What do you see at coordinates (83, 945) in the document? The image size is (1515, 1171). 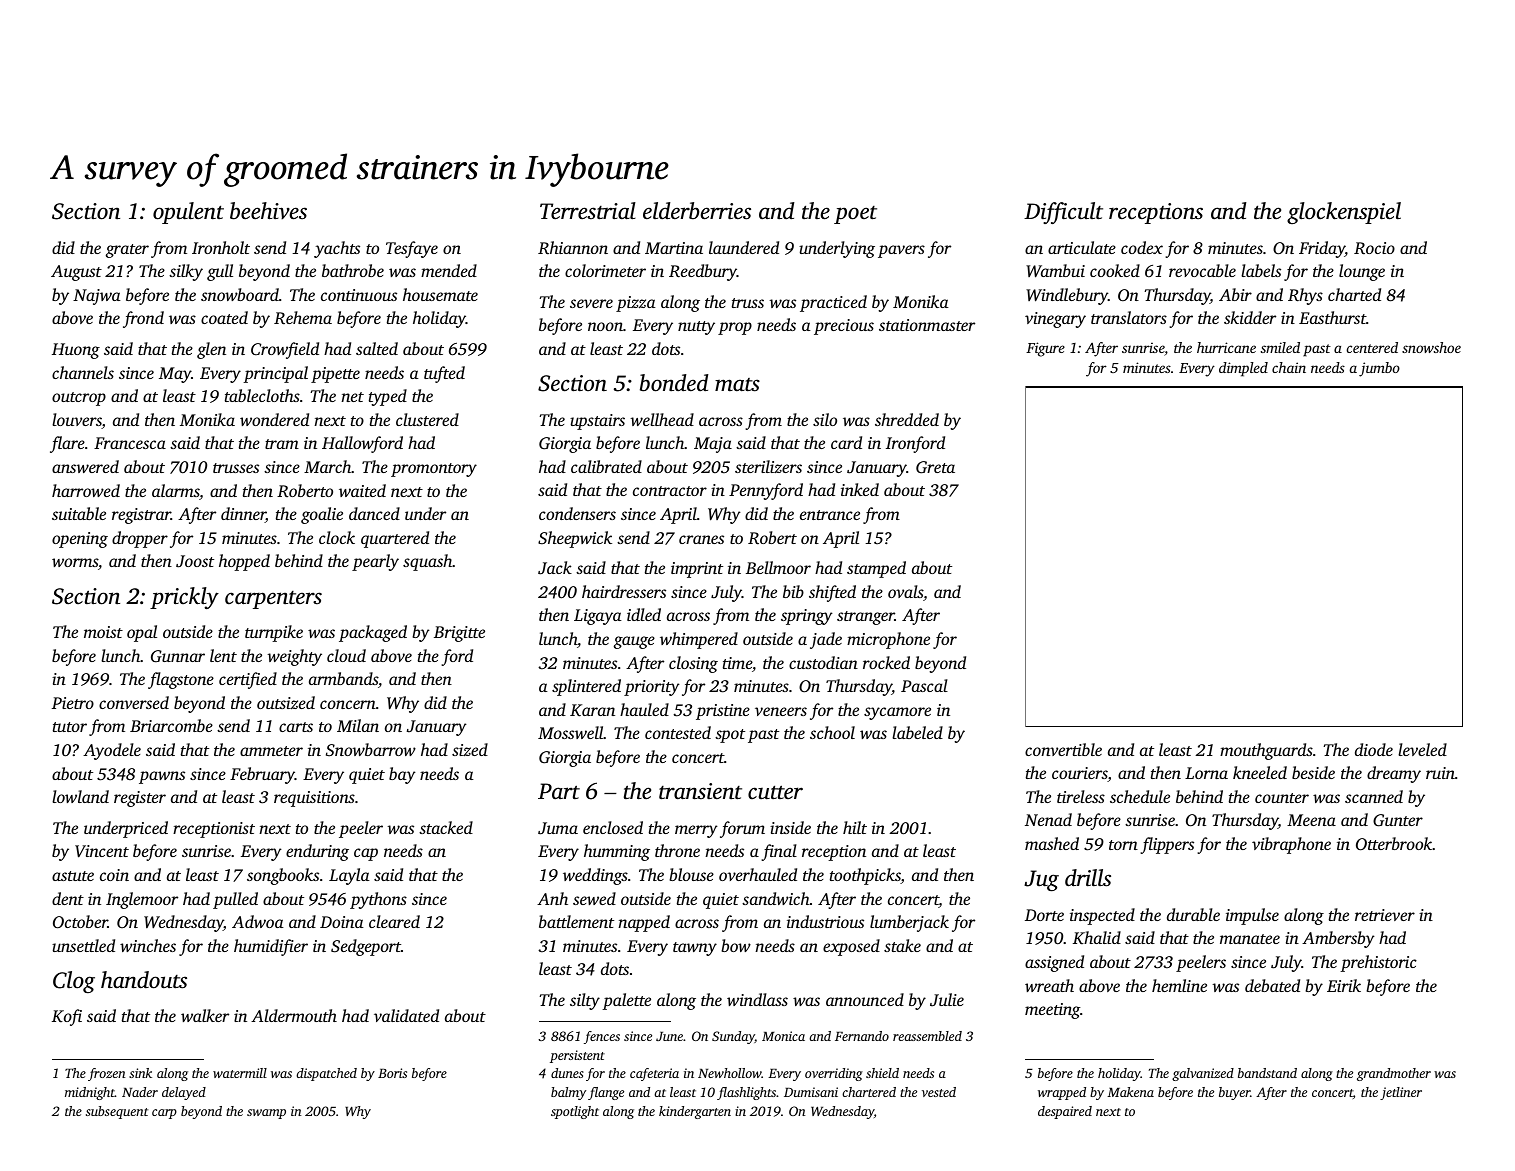 I see `unsettled` at bounding box center [83, 945].
